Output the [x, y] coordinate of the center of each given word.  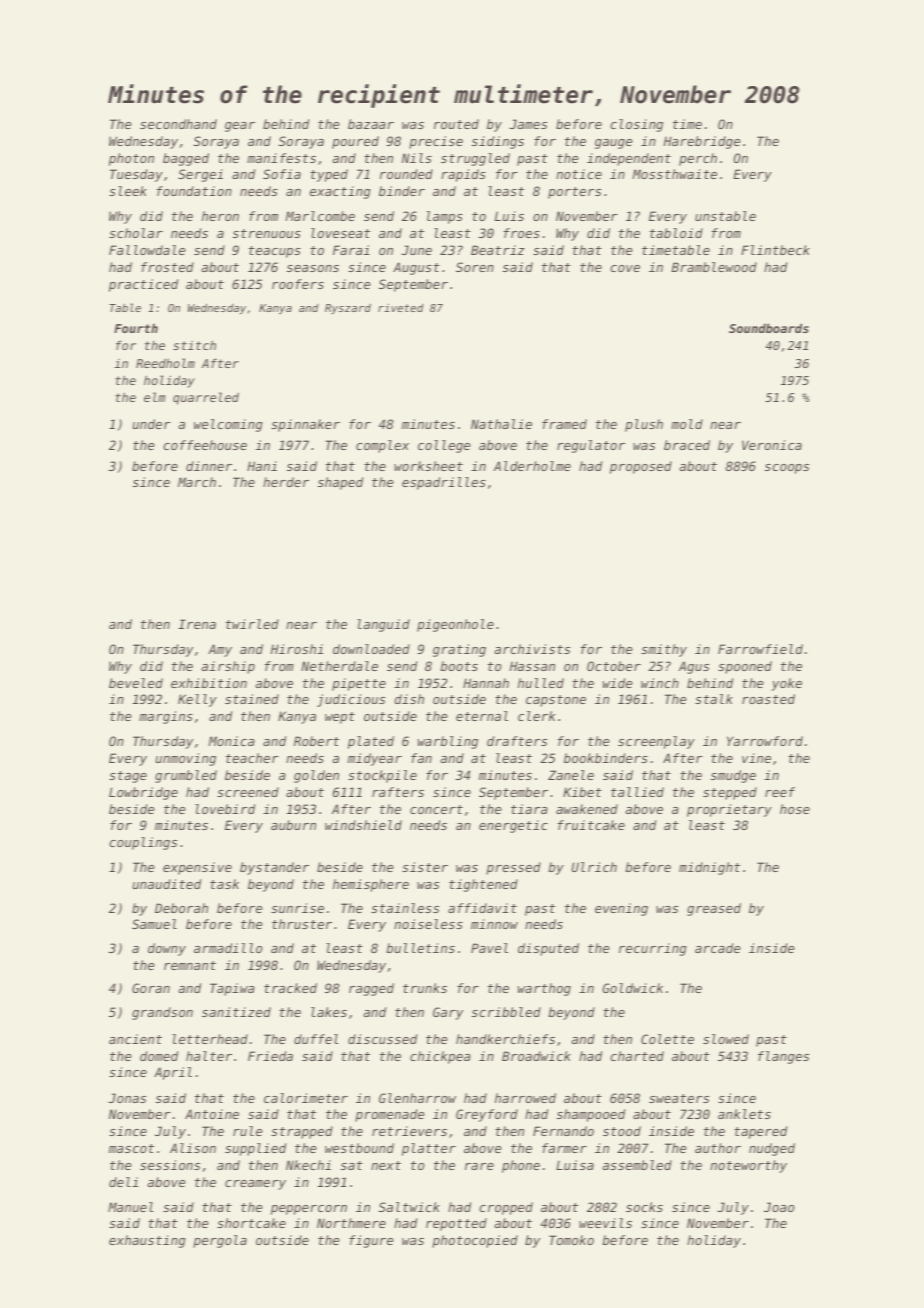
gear [240, 127]
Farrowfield [760, 649]
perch [698, 159]
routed [456, 124]
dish [409, 699]
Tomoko [571, 1240]
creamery [255, 1185]
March [197, 482]
